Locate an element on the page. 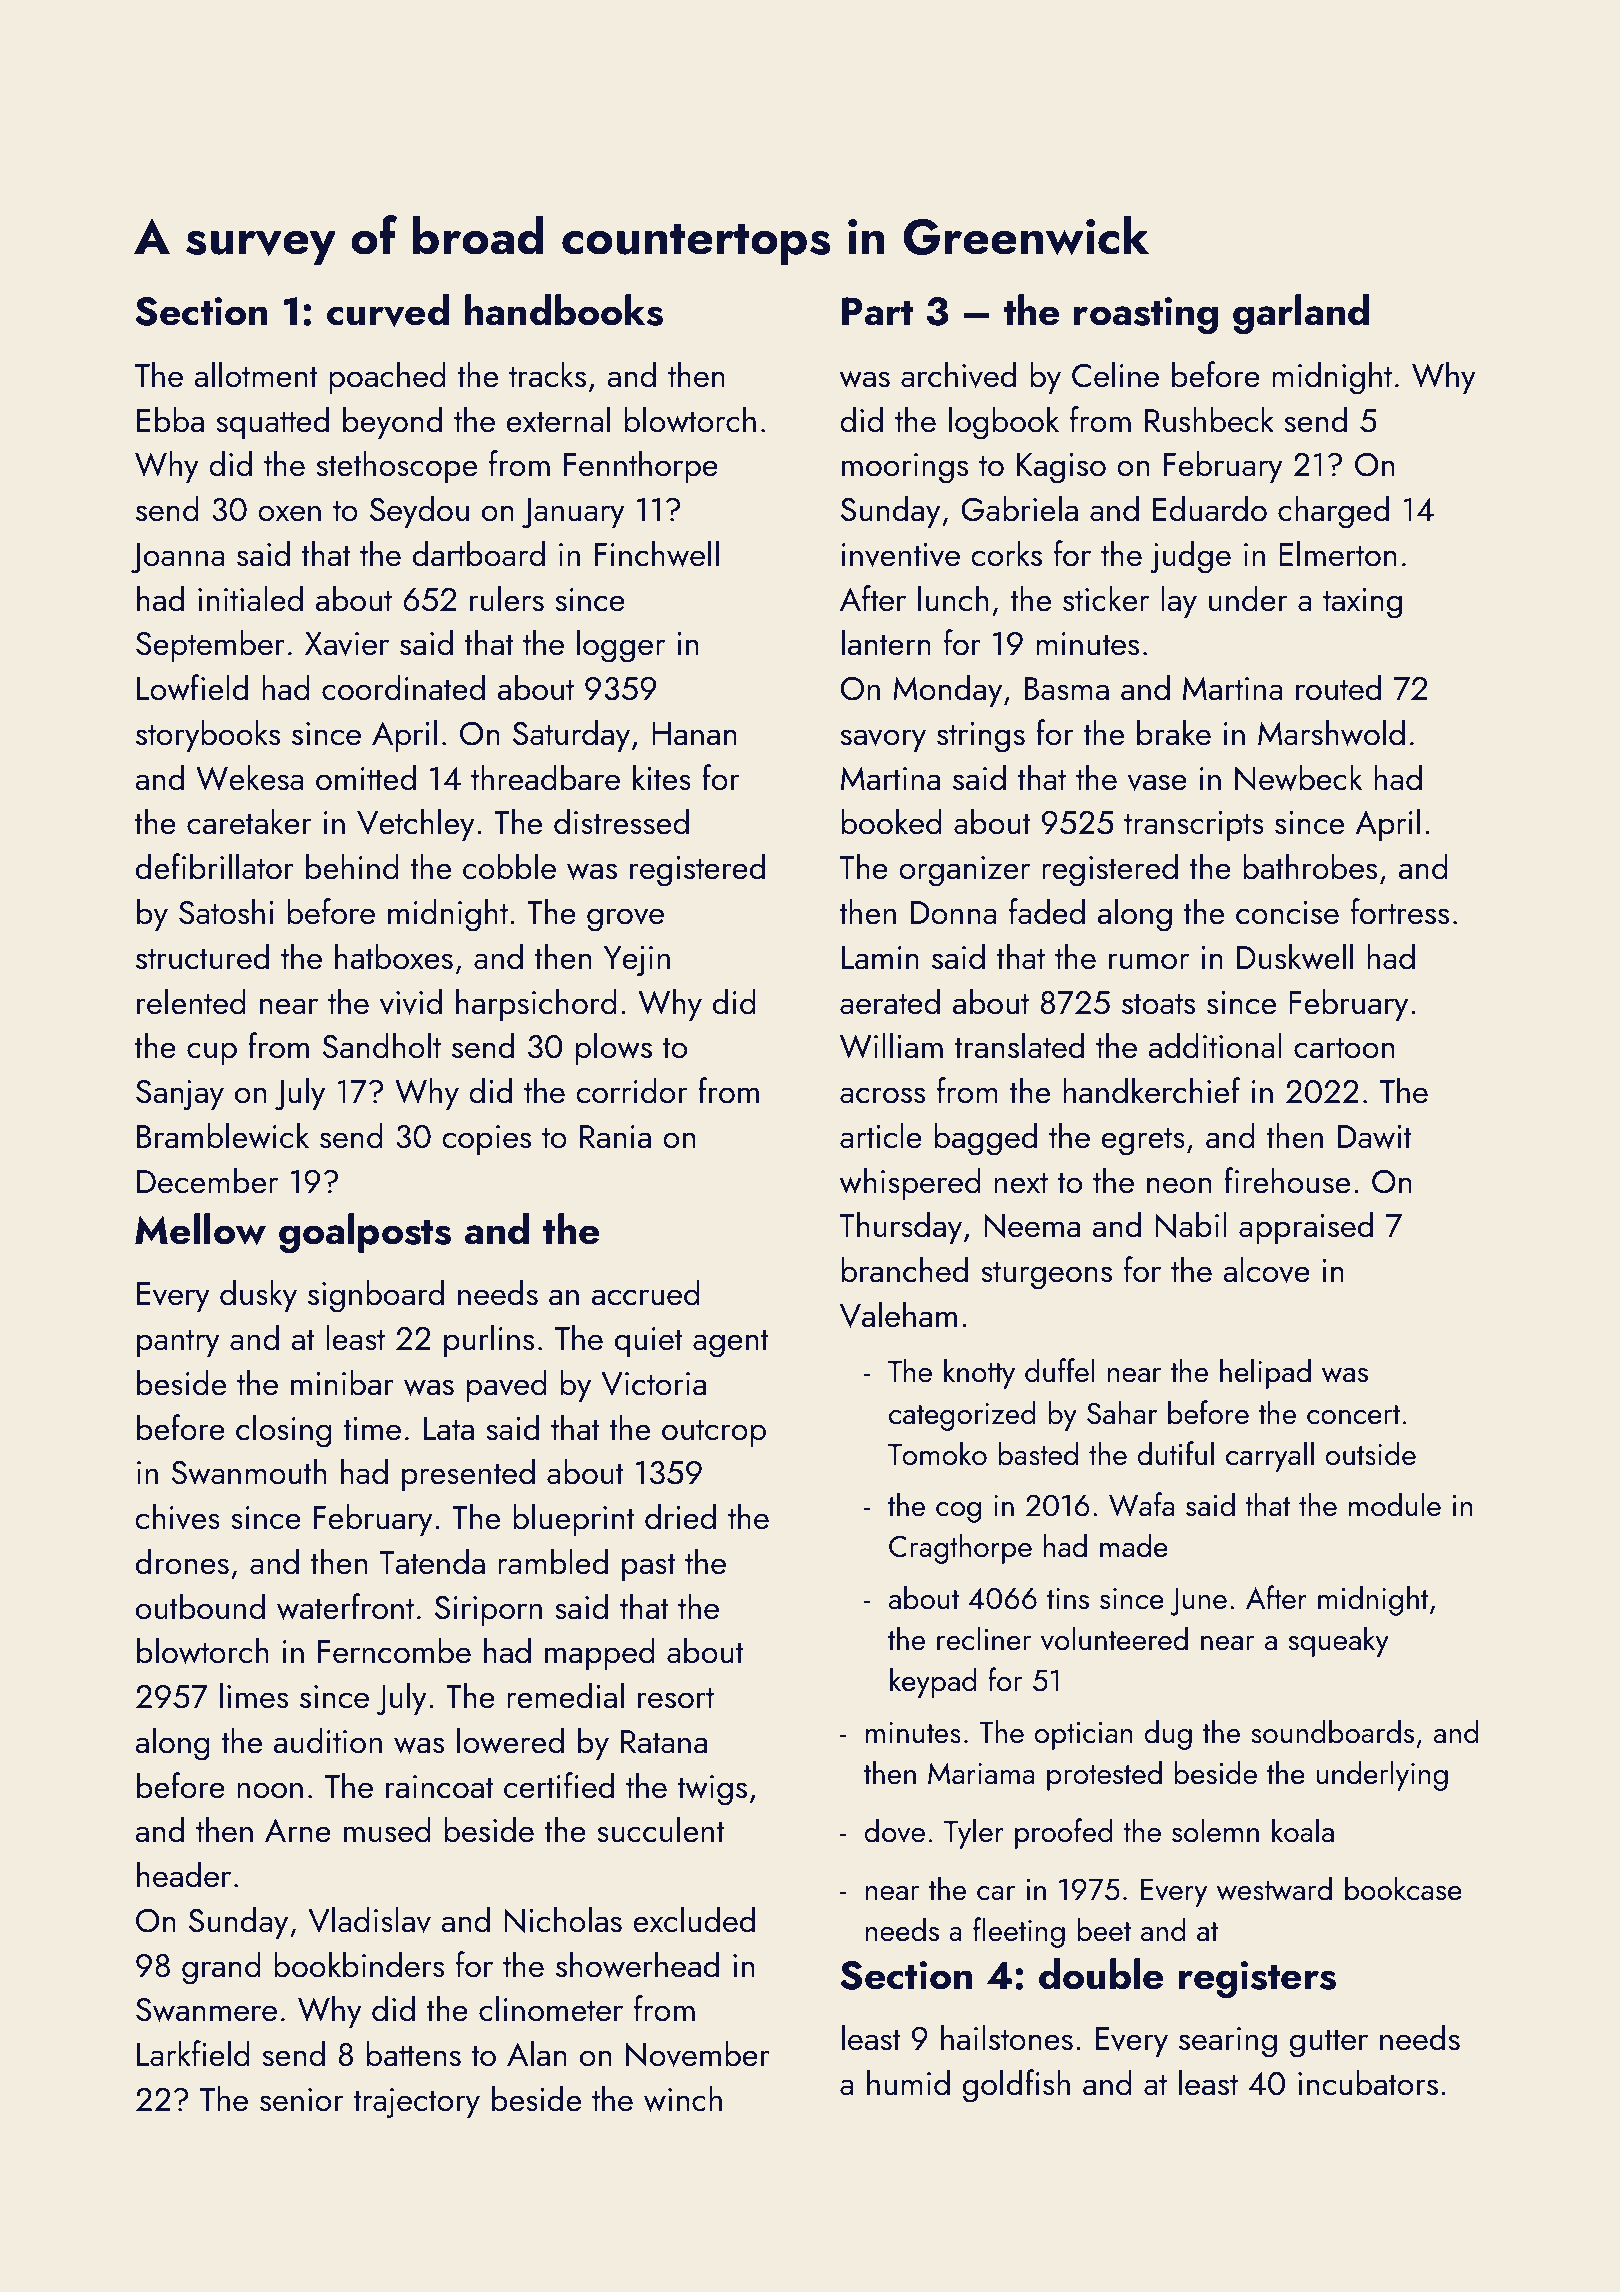  knotty is located at coordinates (979, 1373).
